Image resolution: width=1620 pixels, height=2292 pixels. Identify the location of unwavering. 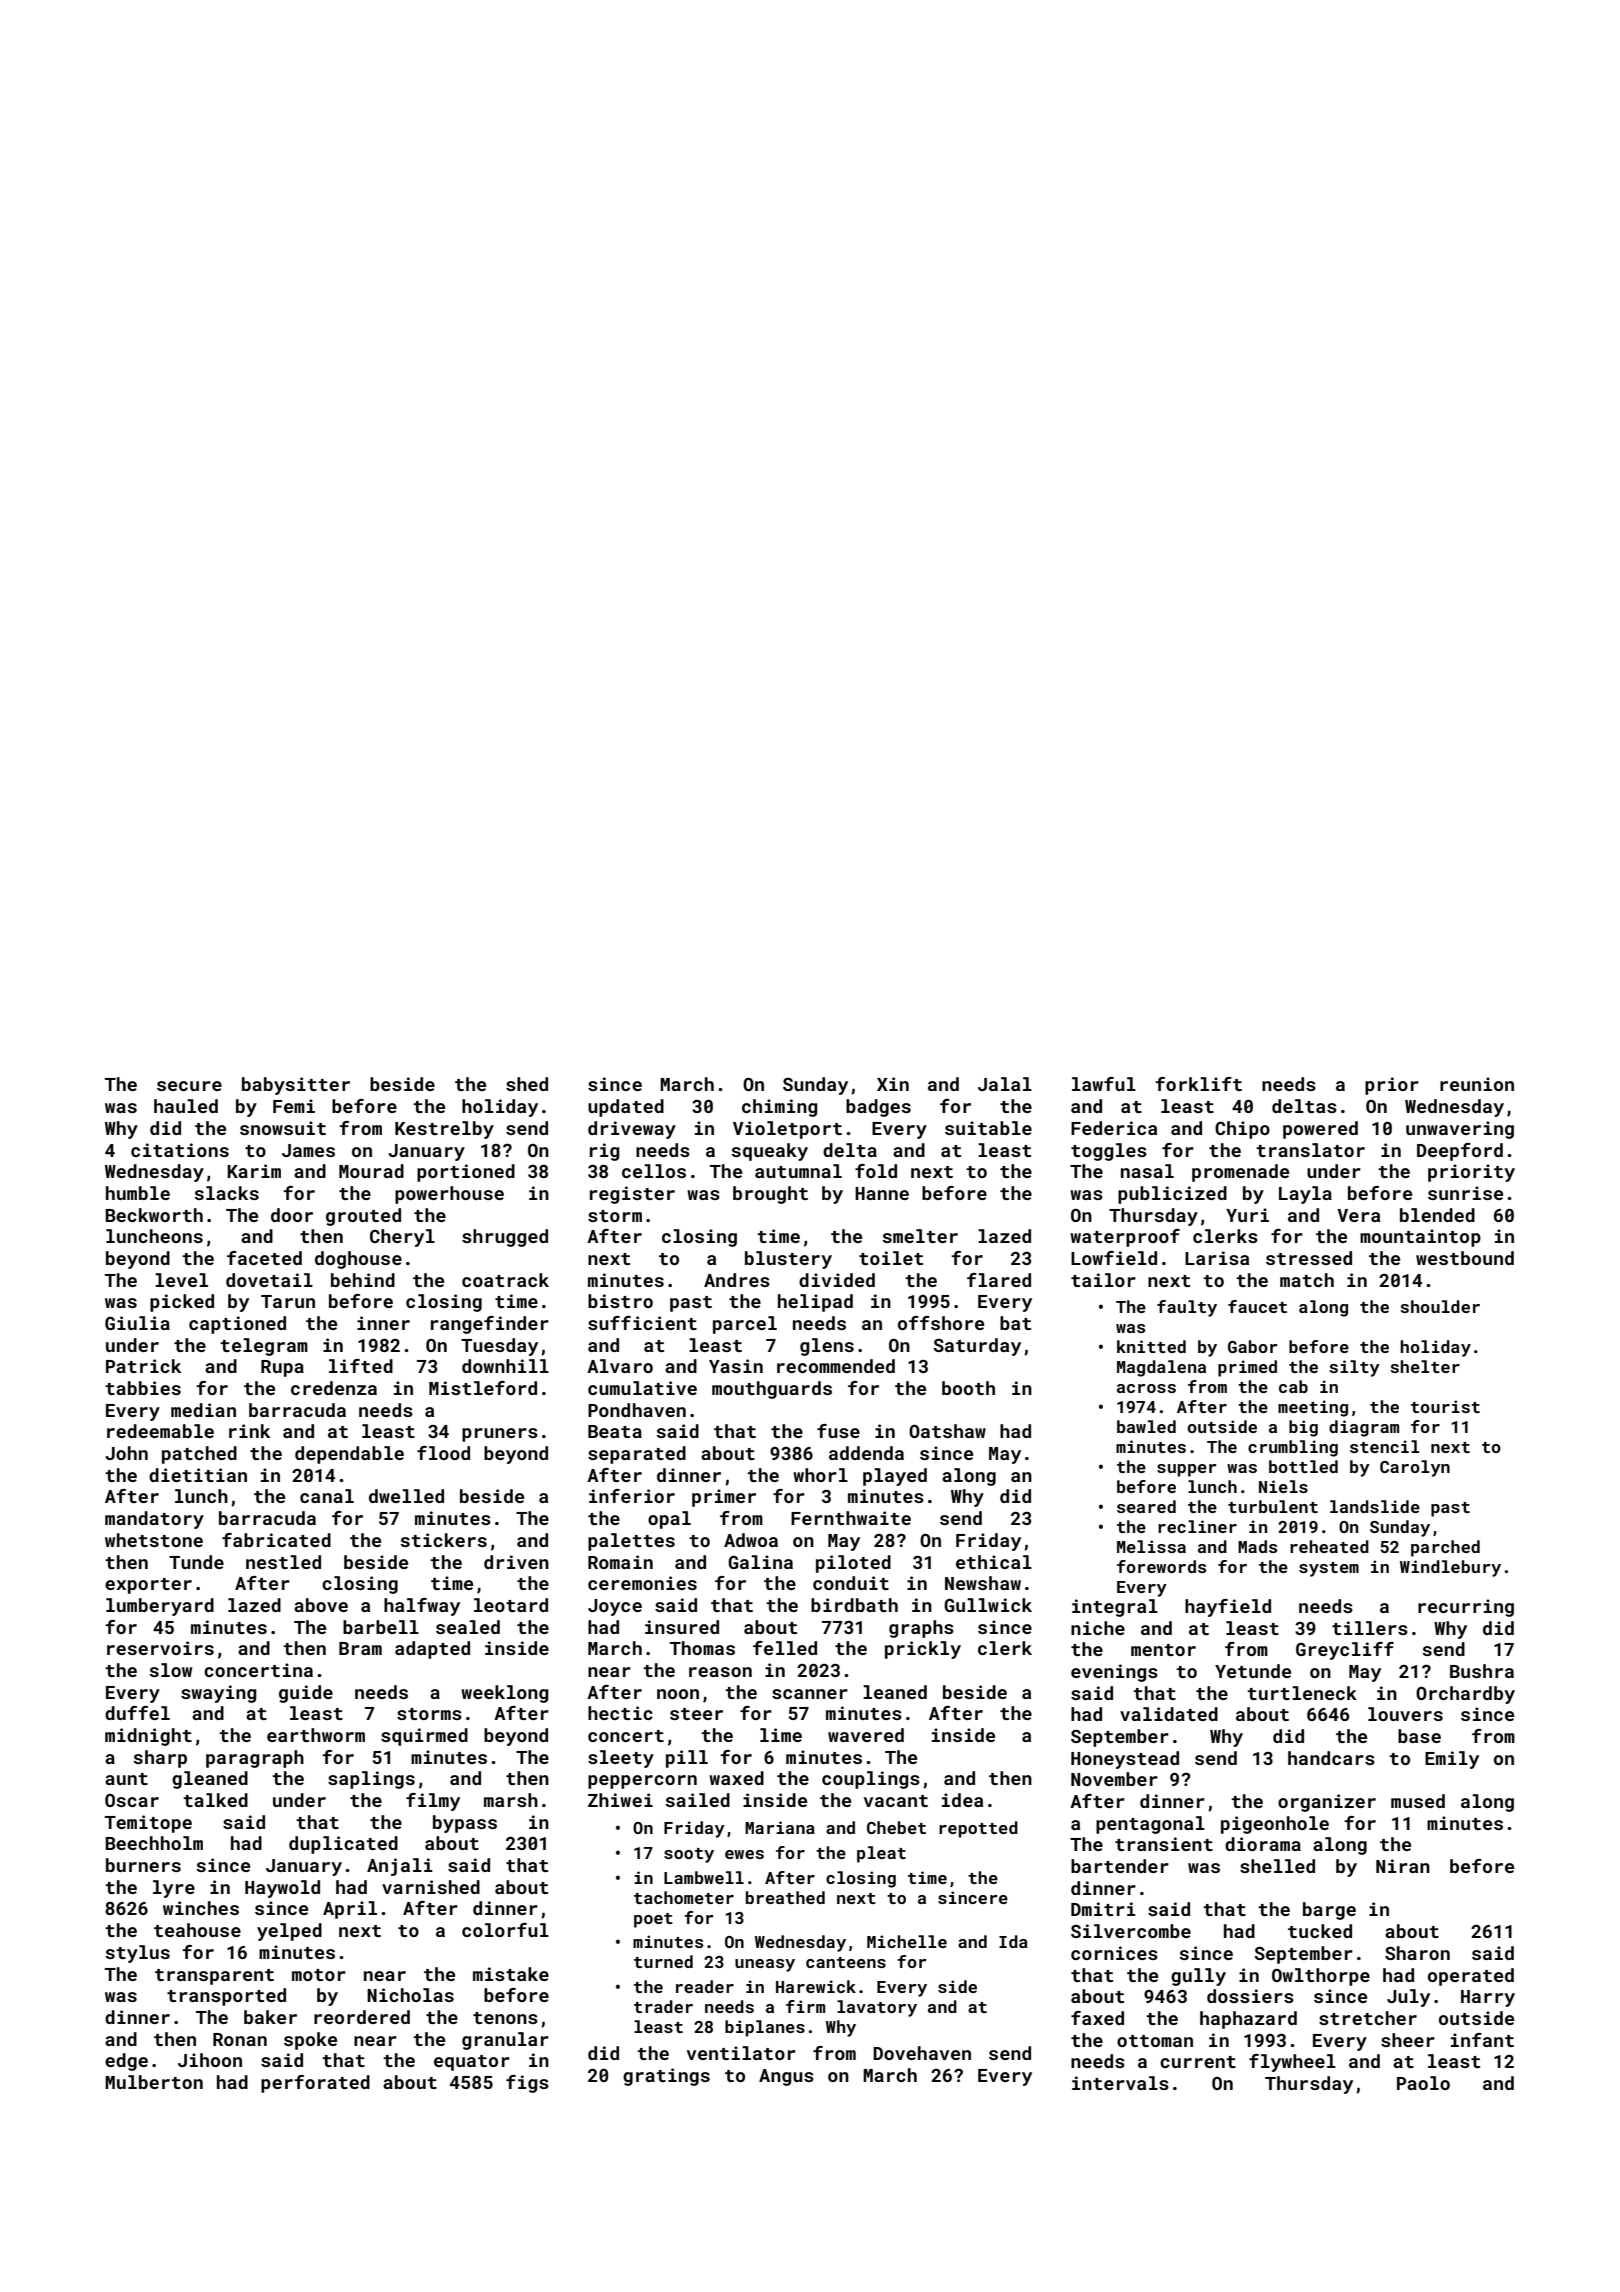
(1460, 1130).
